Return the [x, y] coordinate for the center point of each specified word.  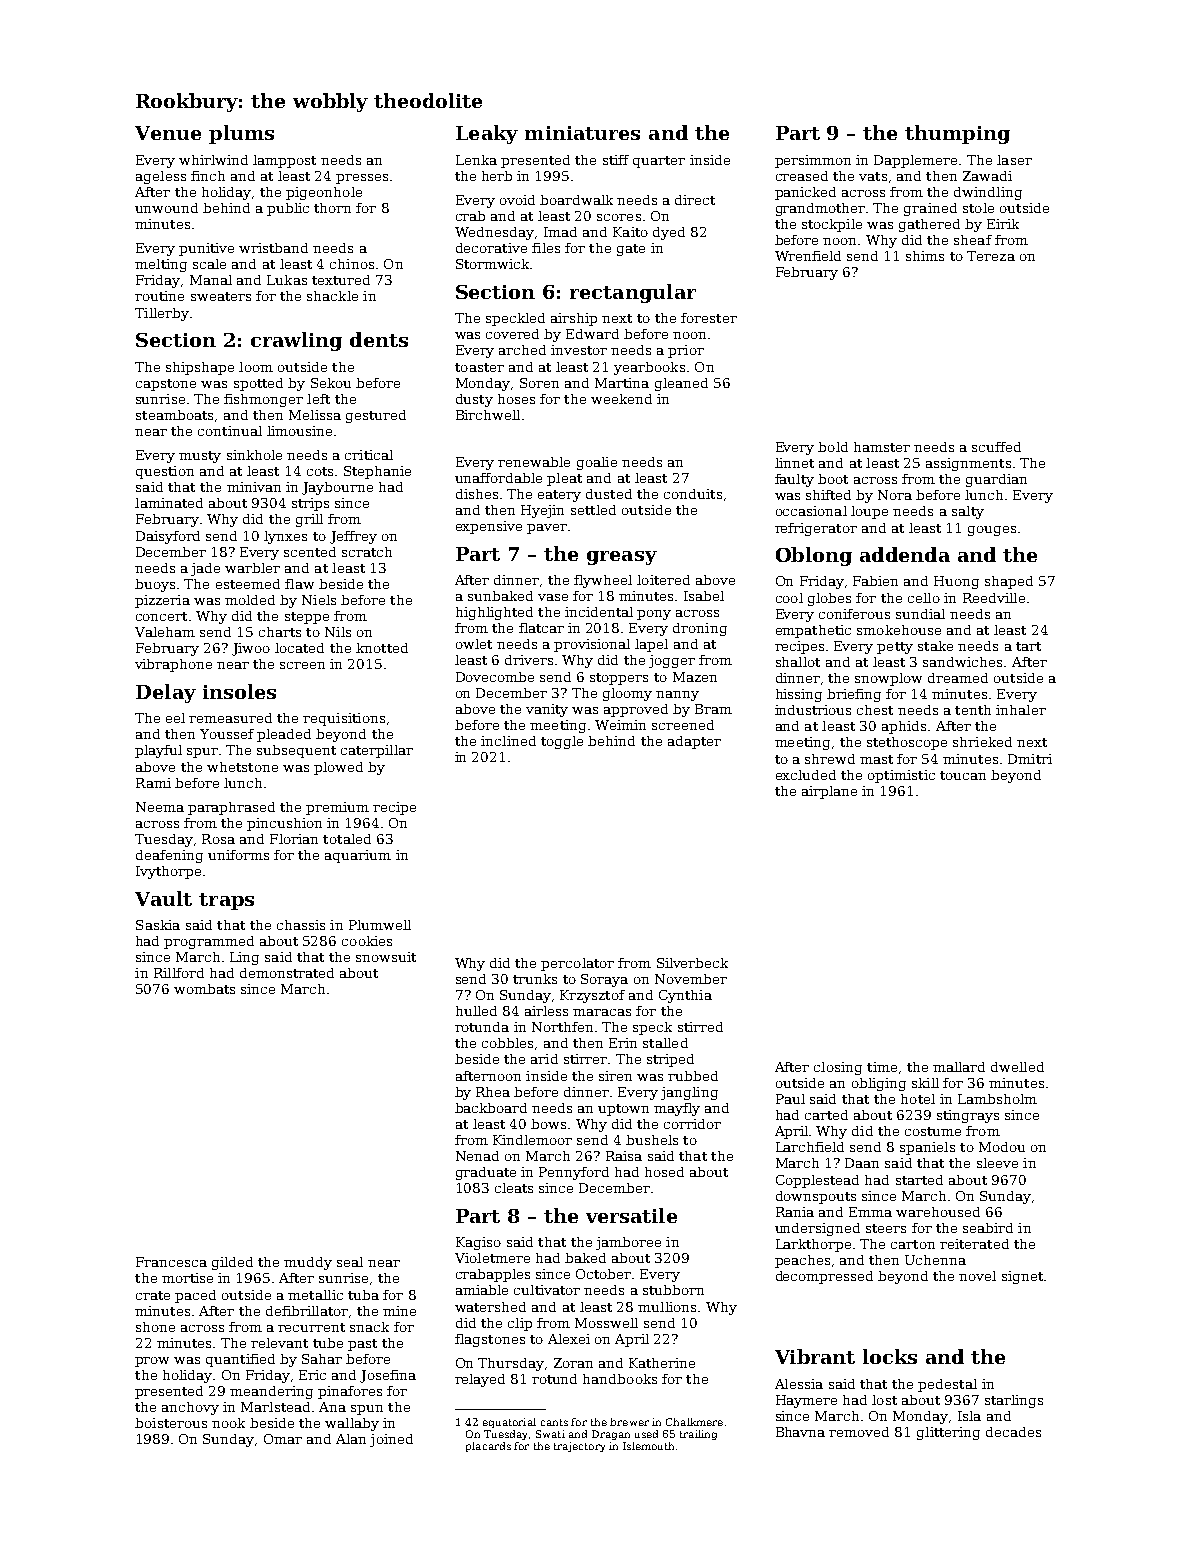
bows [548, 1124]
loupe [869, 512]
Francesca [171, 1262]
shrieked [982, 742]
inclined [508, 741]
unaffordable [498, 478]
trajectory [579, 1447]
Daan [862, 1163]
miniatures [582, 133]
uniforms [238, 855]
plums [241, 134]
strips [310, 504]
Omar [283, 1439]
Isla [969, 1416]
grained [930, 209]
